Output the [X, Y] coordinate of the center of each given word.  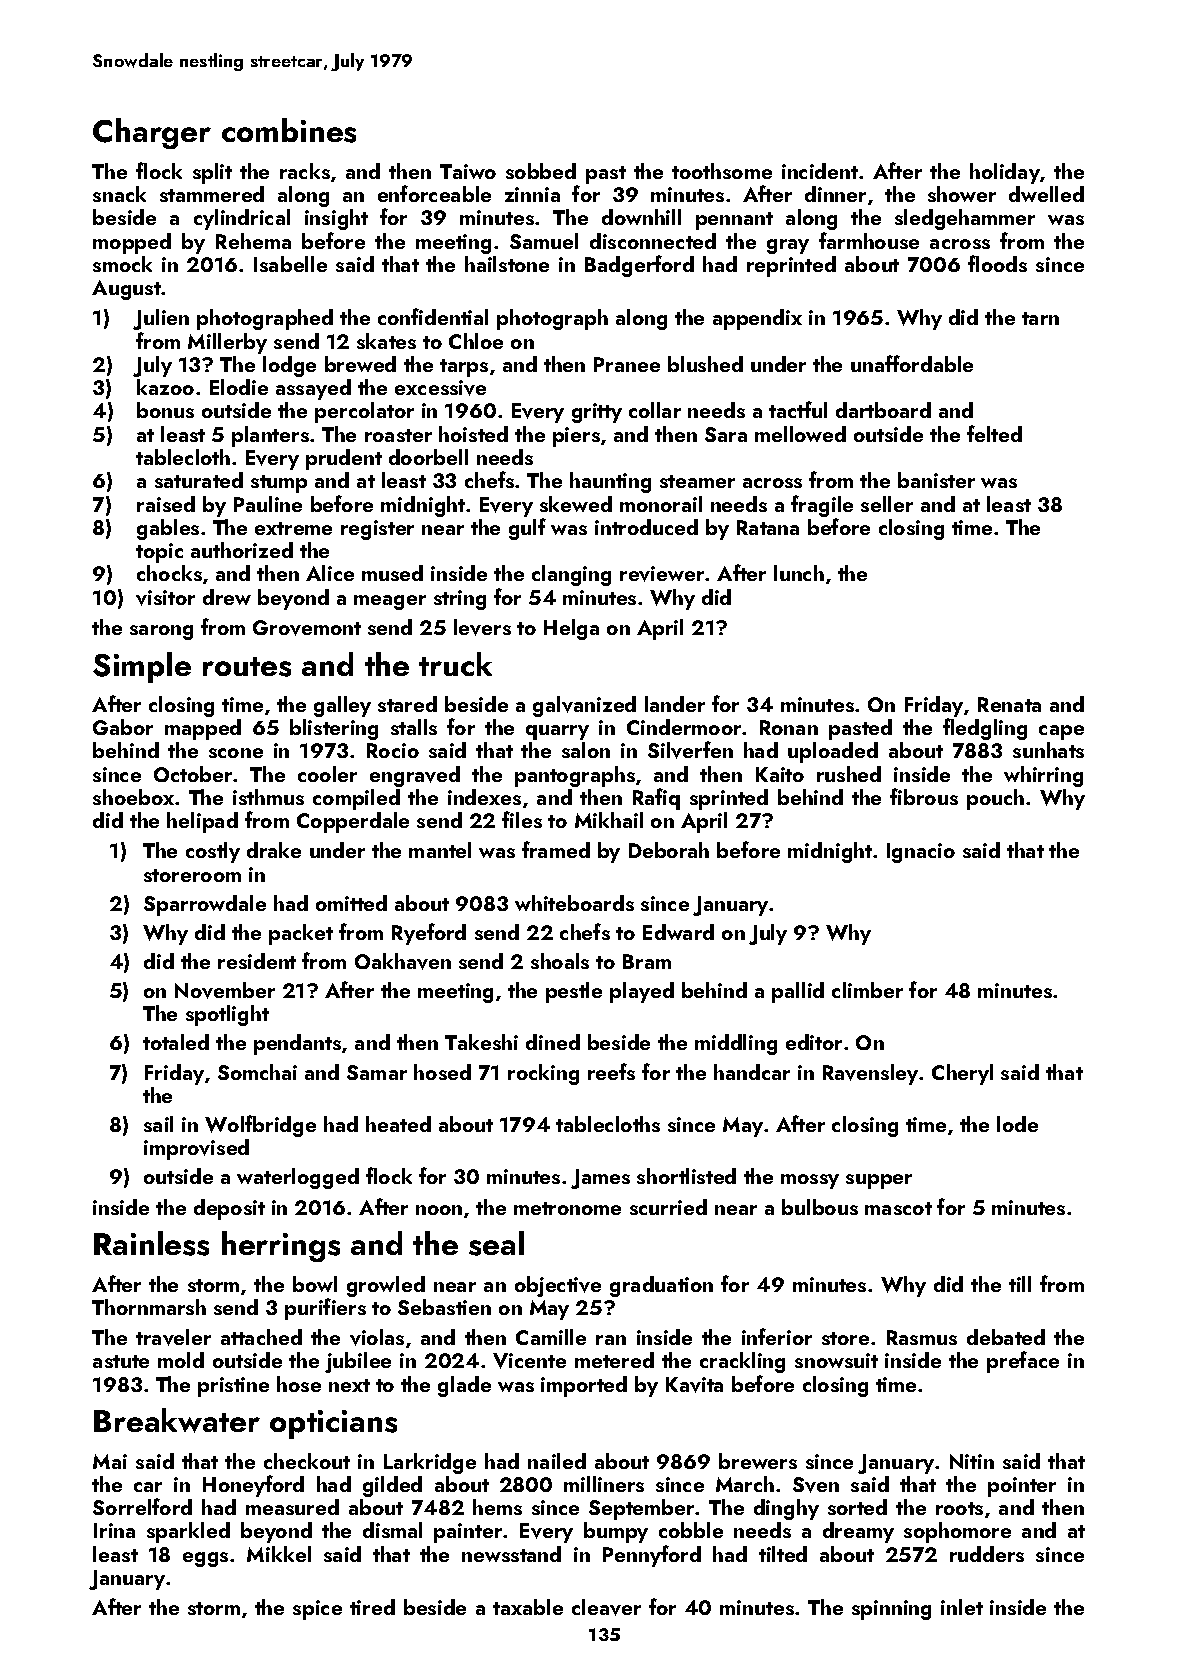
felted [994, 433]
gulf [527, 529]
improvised [196, 1149]
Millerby [227, 343]
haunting [610, 482]
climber [867, 990]
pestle [574, 992]
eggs [205, 1559]
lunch [799, 573]
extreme [293, 528]
